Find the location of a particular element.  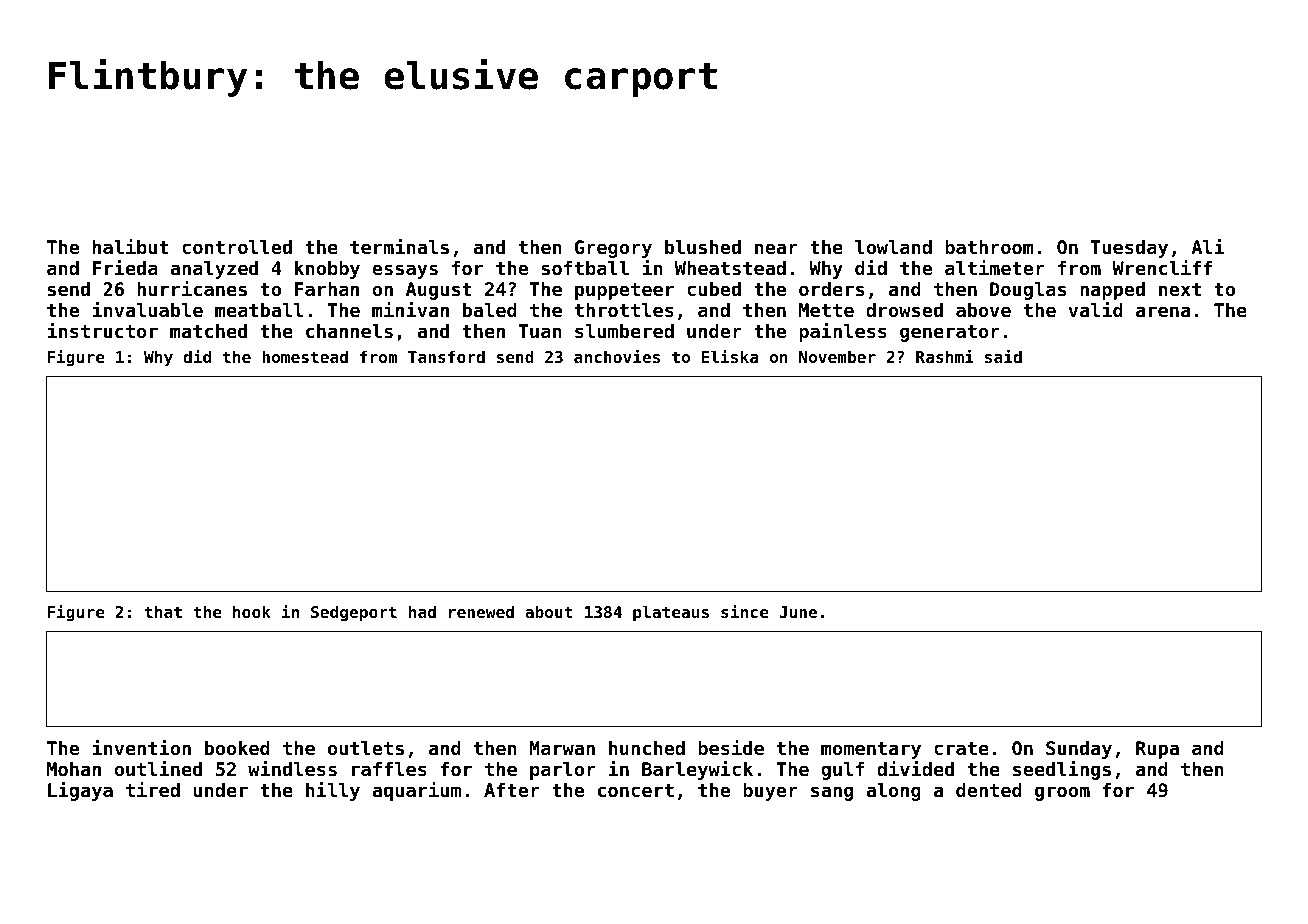

After is located at coordinates (512, 790).
